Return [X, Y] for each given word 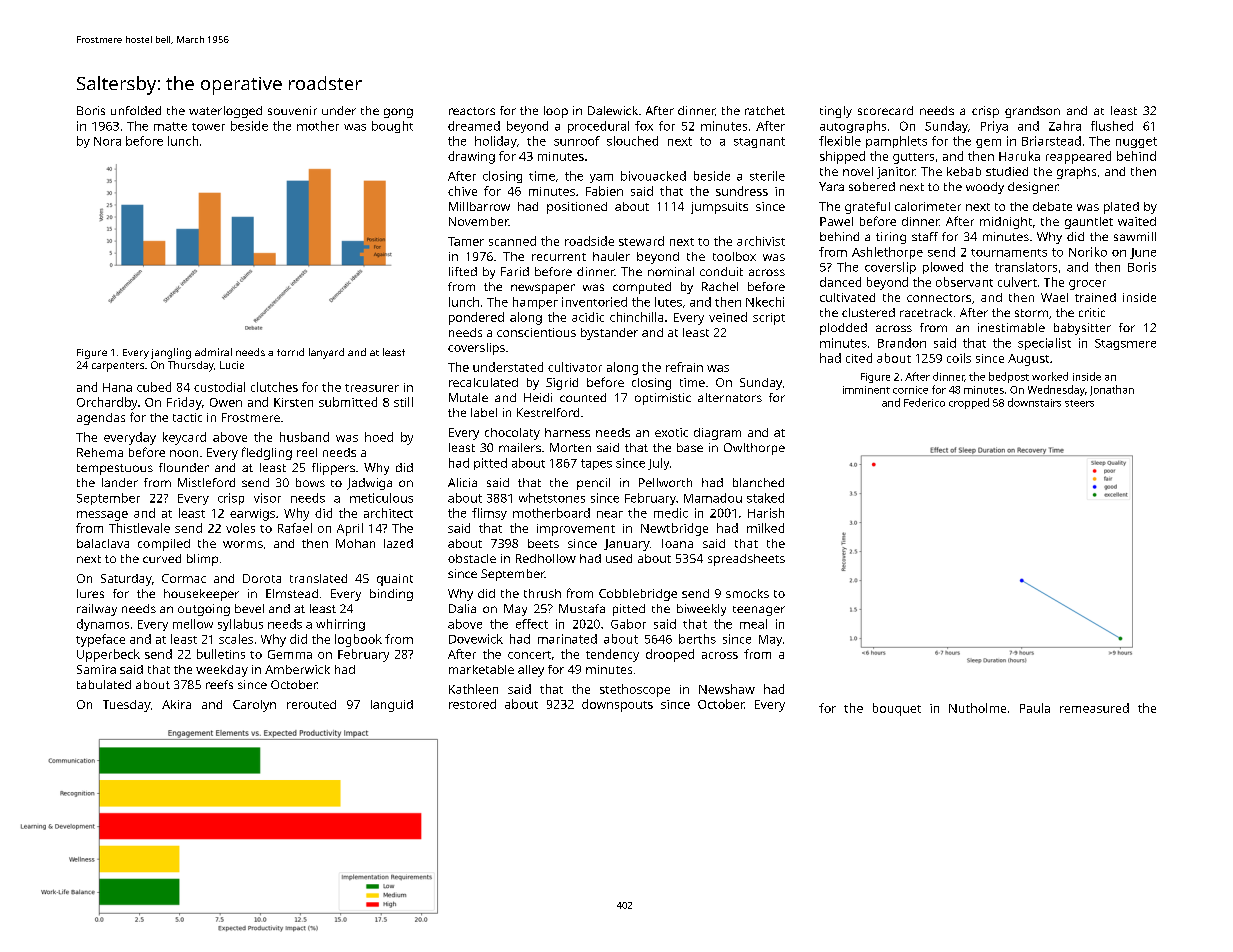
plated [1121, 208]
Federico [924, 402]
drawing [471, 157]
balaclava [103, 543]
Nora [107, 141]
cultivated [847, 297]
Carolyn [254, 706]
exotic [671, 432]
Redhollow [546, 558]
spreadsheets [746, 560]
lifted [463, 271]
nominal [671, 271]
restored [472, 704]
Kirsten [293, 402]
